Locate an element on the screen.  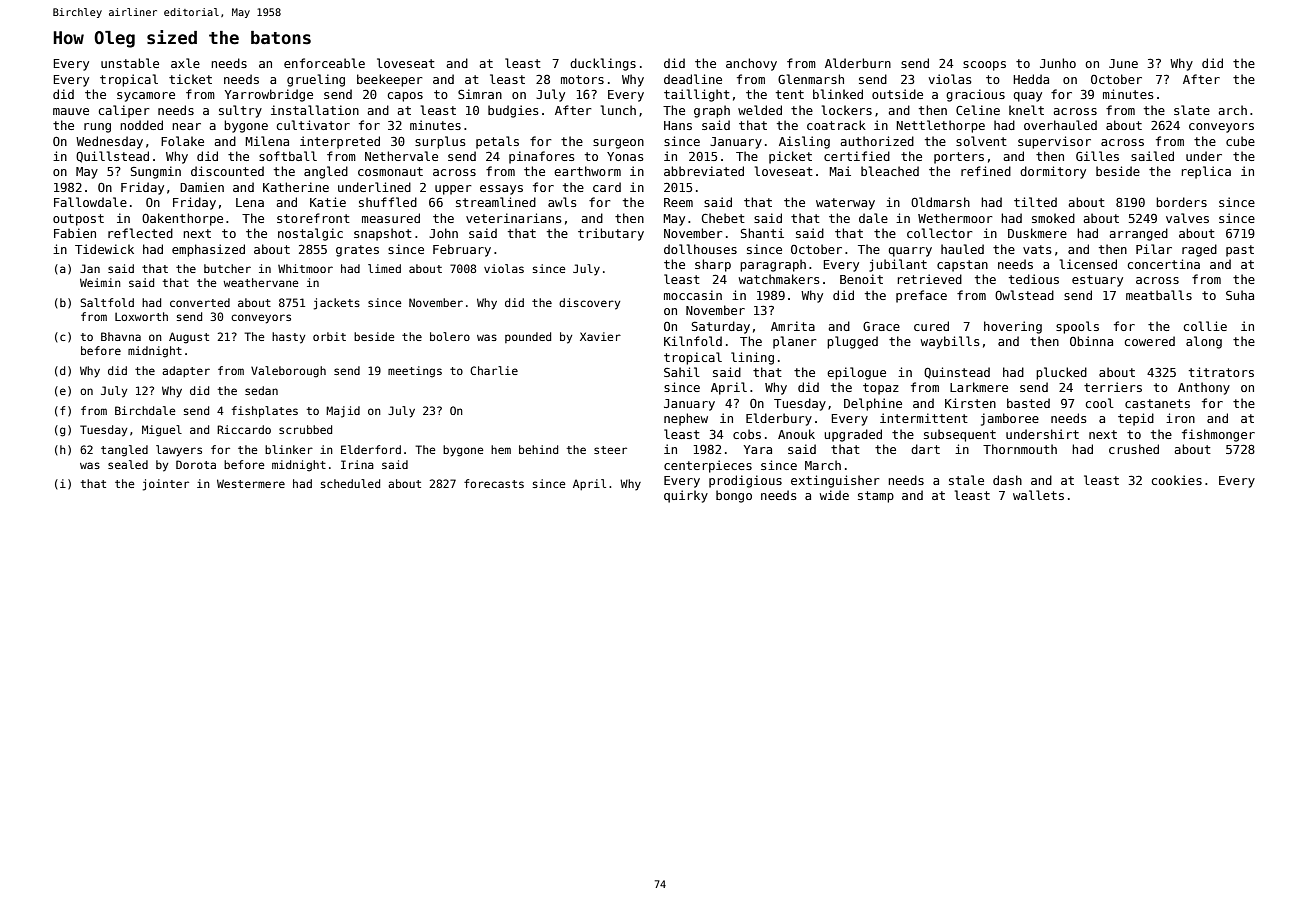
wallets is located at coordinates (1038, 495).
